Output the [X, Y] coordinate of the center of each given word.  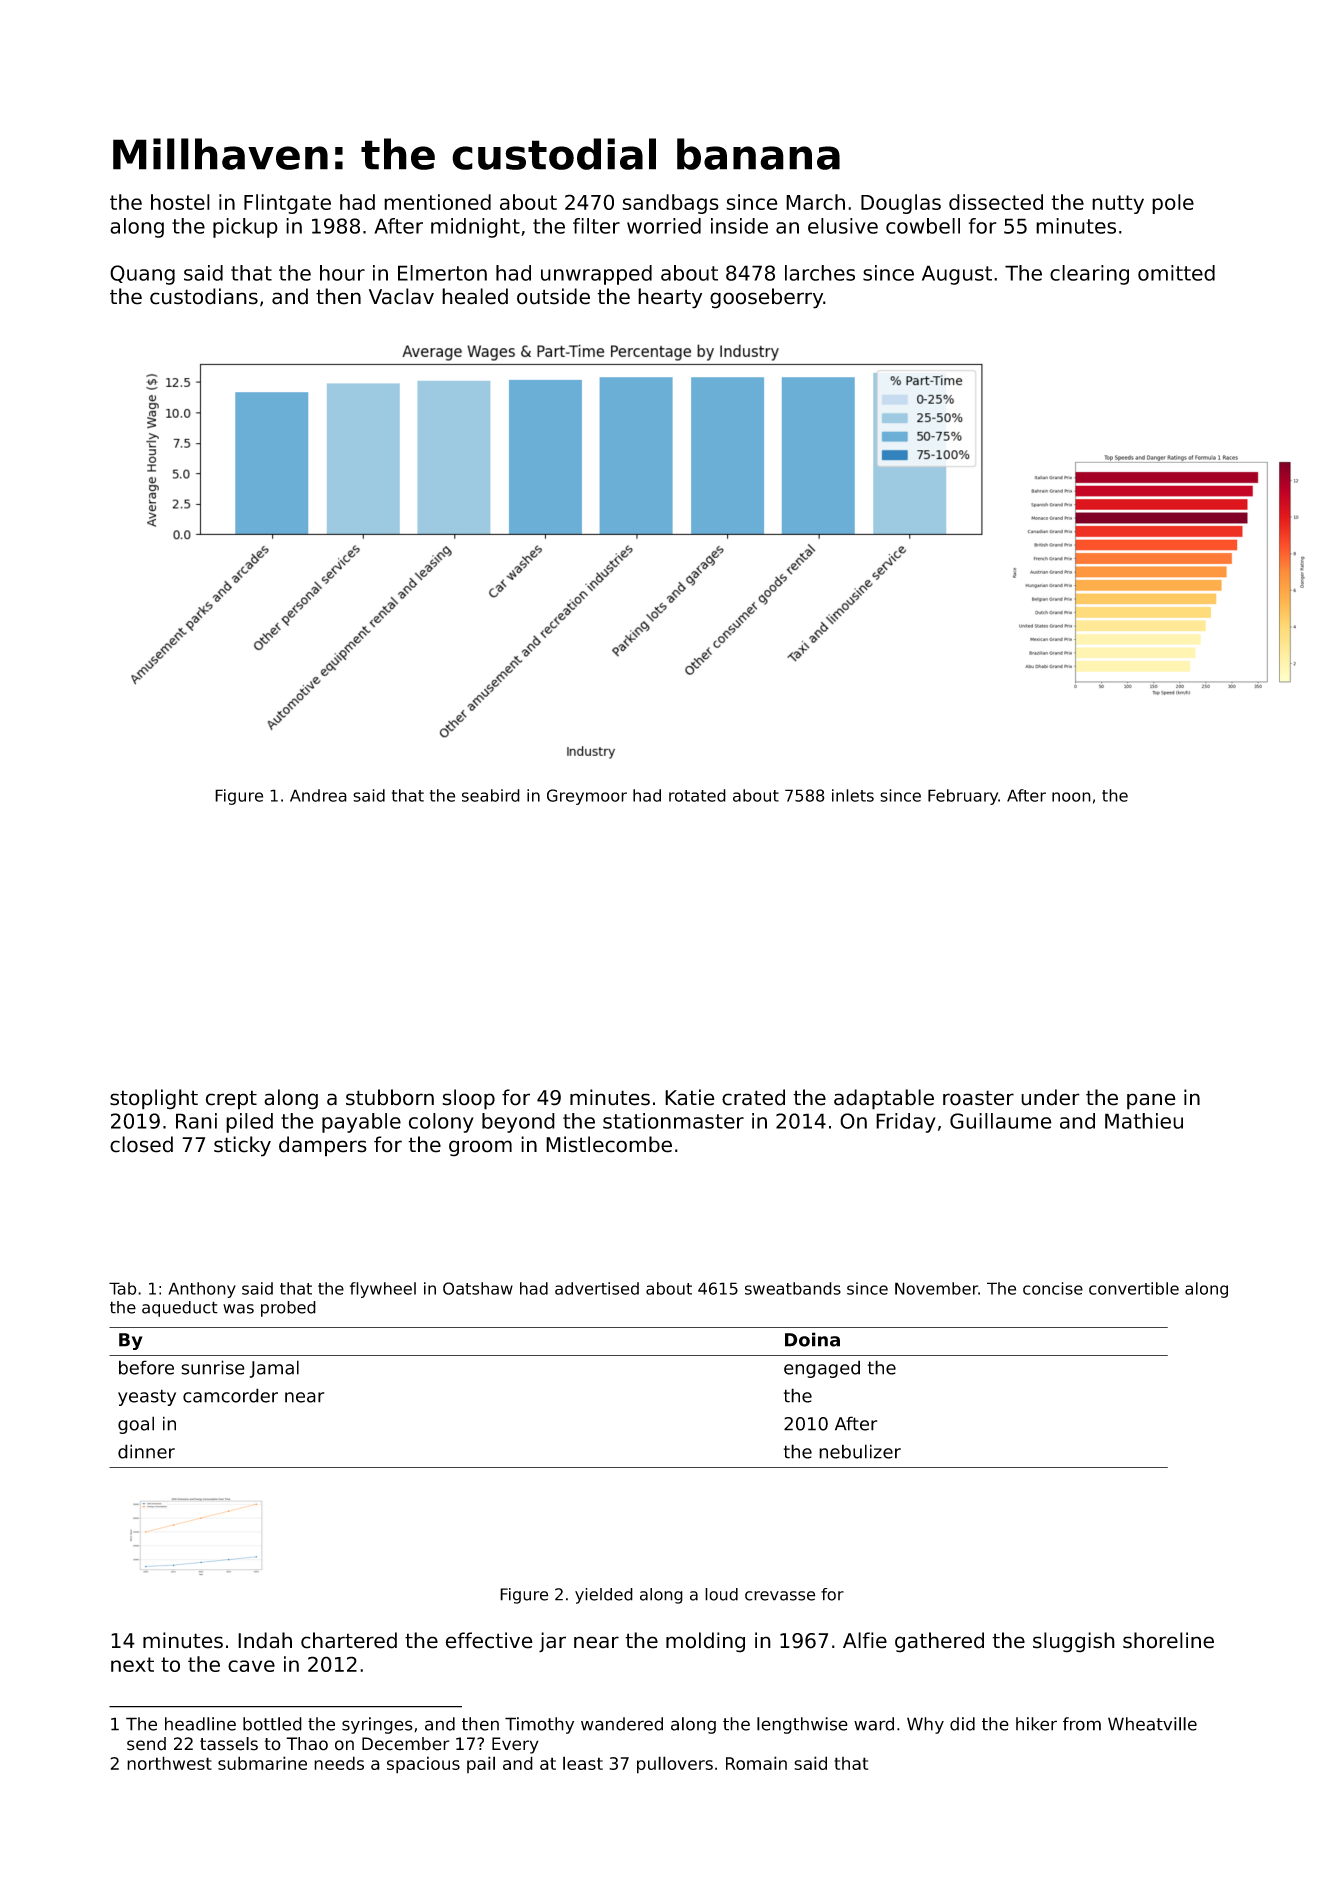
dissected [996, 202]
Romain [756, 1763]
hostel [180, 202]
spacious [423, 1765]
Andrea [318, 795]
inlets [853, 795]
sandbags [670, 204]
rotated [697, 795]
